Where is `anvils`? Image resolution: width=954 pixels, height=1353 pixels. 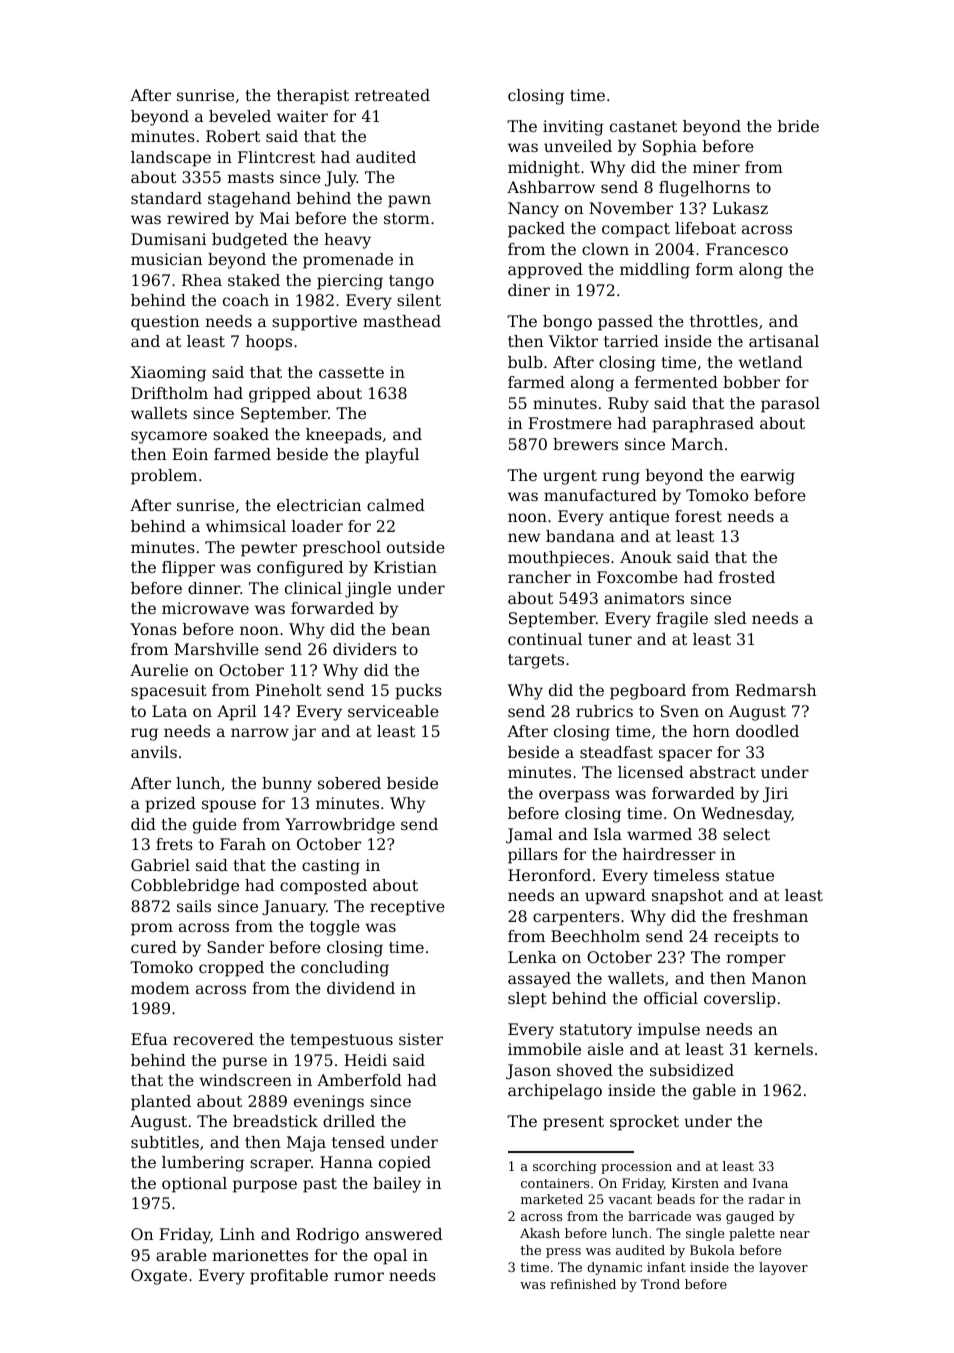
anvils is located at coordinates (154, 752).
